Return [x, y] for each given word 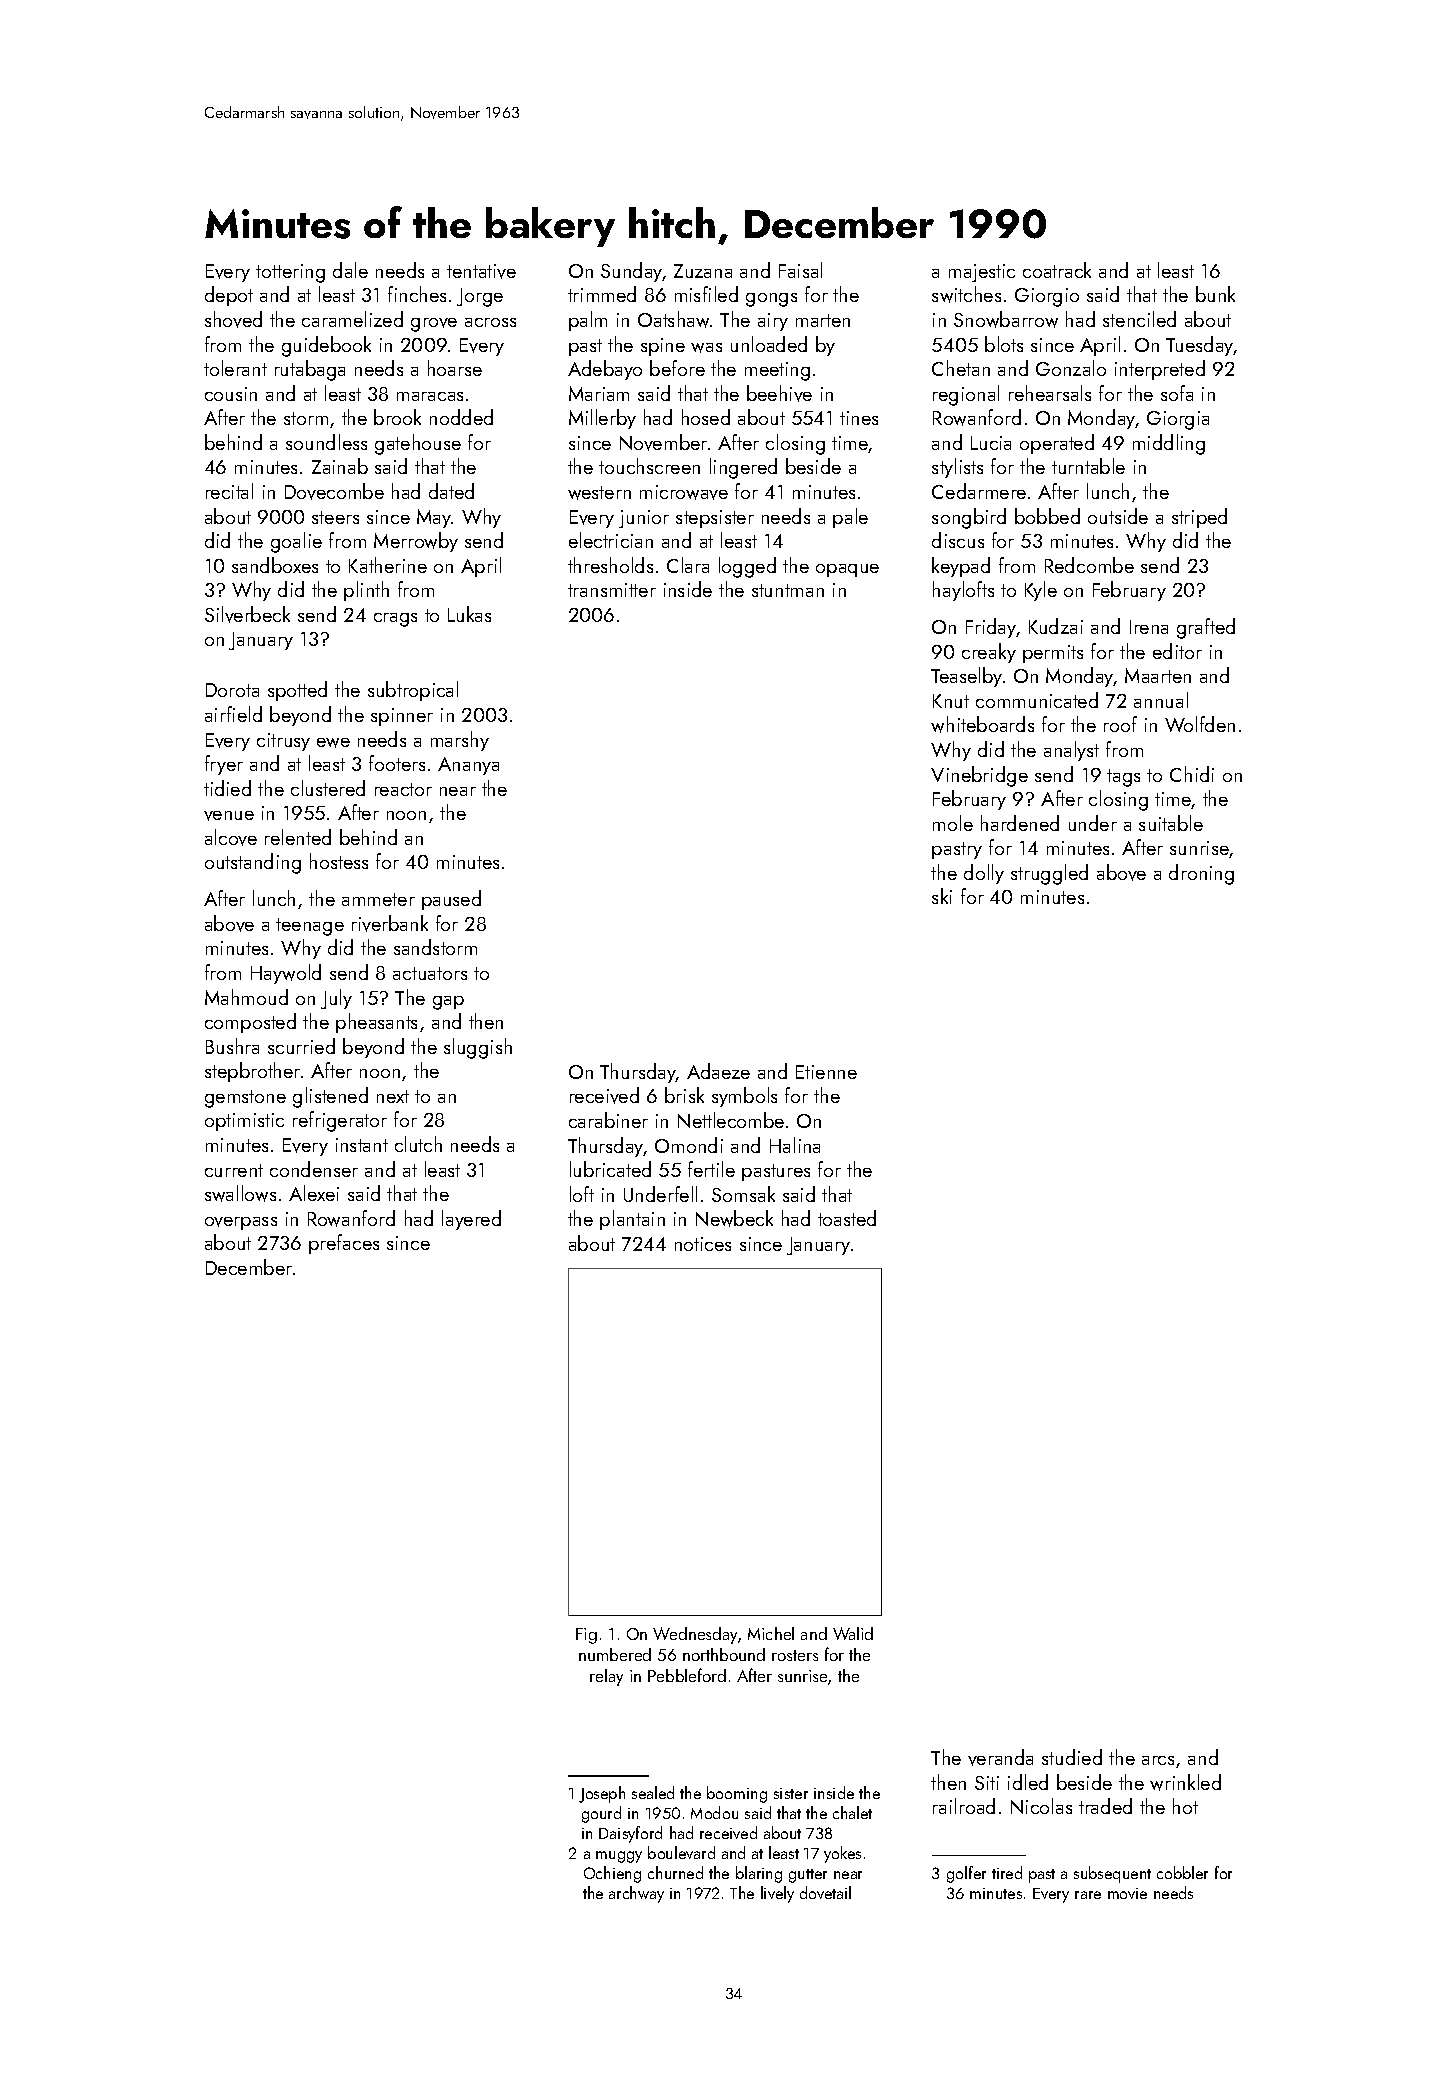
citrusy [283, 742]
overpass [241, 1223]
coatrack [1057, 270]
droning [1201, 874]
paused [451, 900]
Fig [586, 1636]
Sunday [632, 272]
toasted [847, 1218]
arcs [1158, 1760]
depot [229, 296]
